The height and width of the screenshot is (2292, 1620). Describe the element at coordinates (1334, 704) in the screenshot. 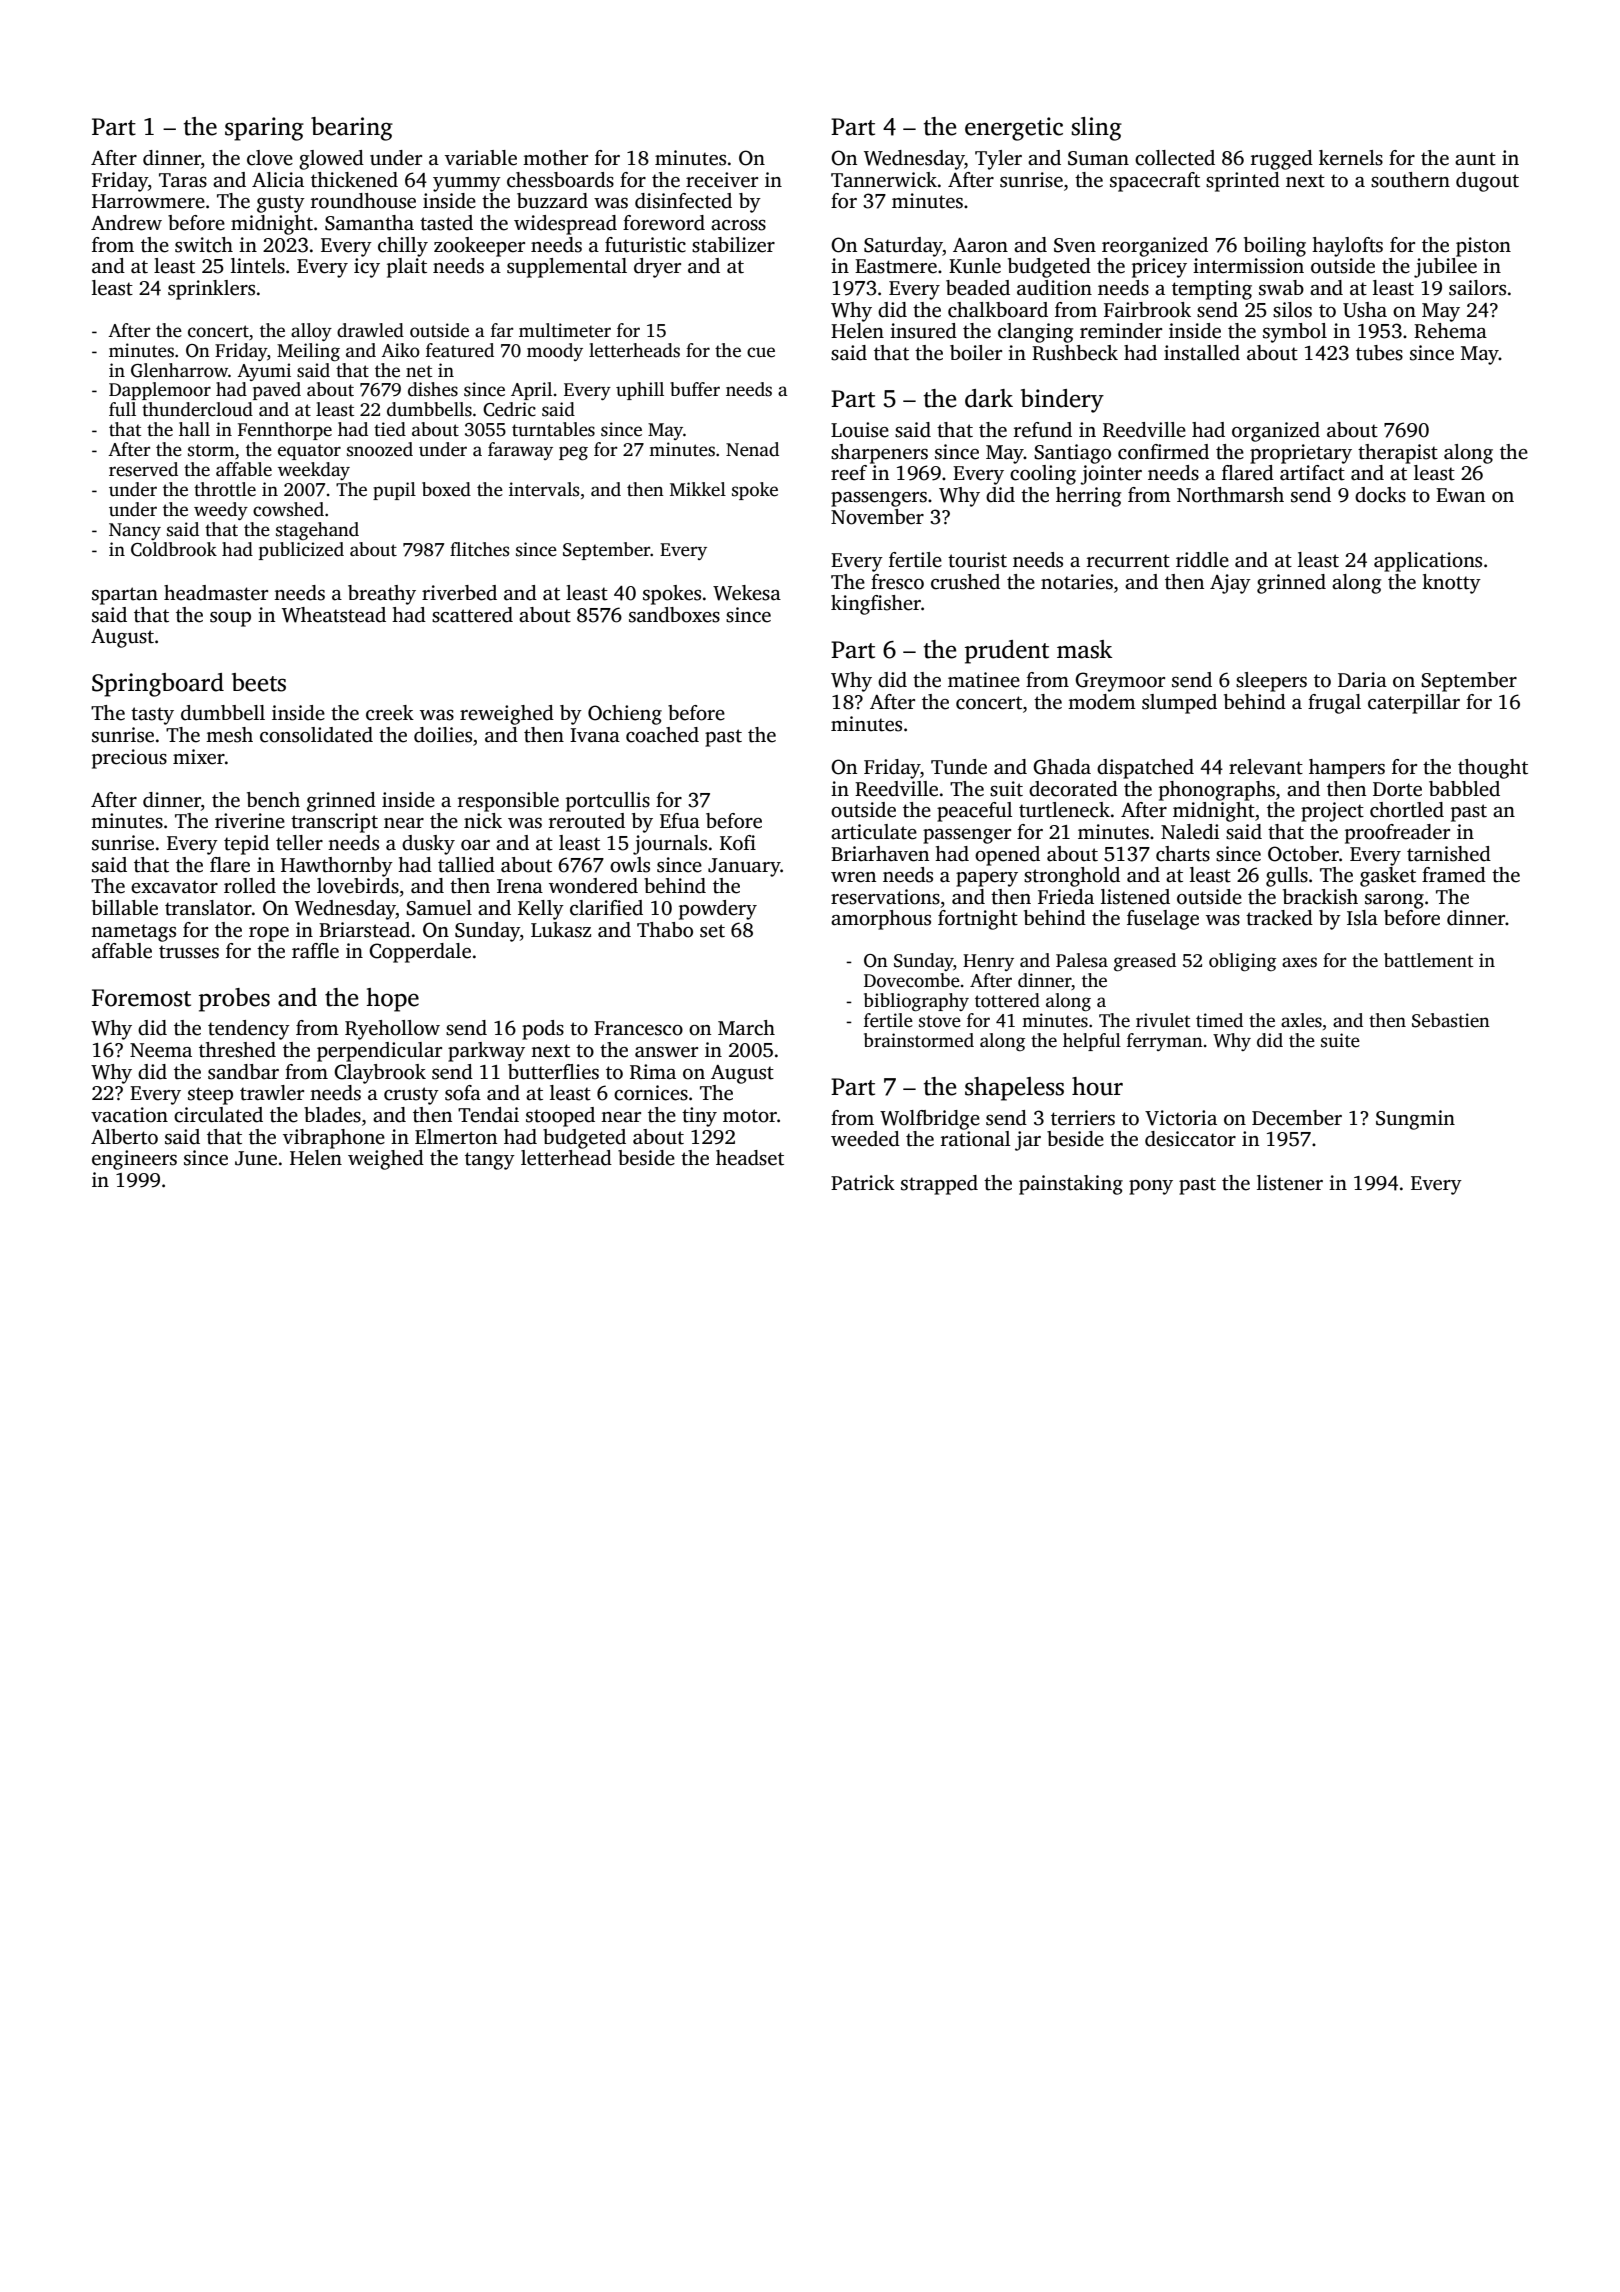

I see `frugal` at that location.
